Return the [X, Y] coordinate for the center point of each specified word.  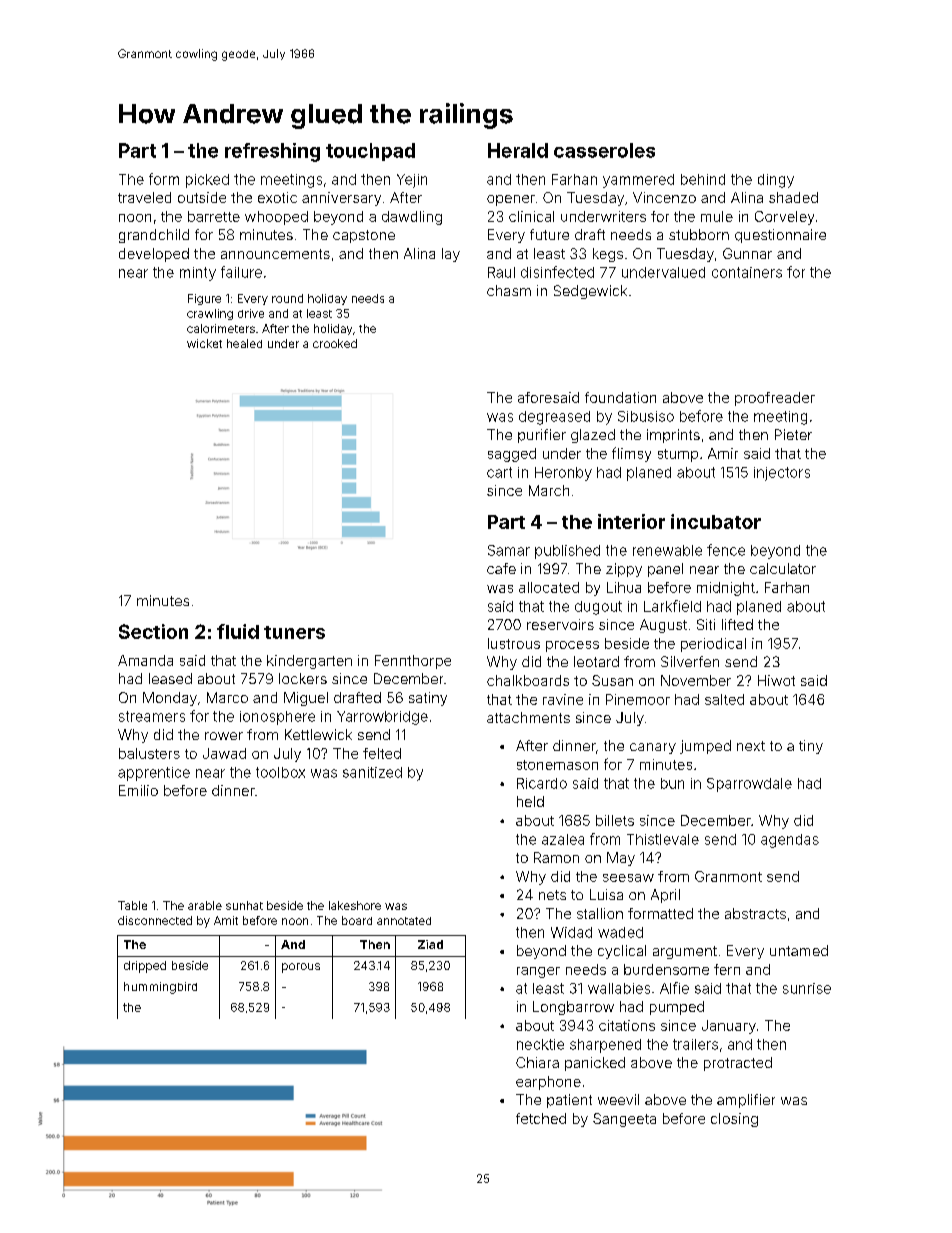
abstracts [755, 913]
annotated [404, 921]
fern [727, 969]
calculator [783, 568]
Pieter [793, 434]
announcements [275, 254]
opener [511, 200]
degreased [554, 418]
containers [747, 272]
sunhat [244, 905]
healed [244, 343]
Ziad [430, 944]
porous [301, 968]
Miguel [306, 699]
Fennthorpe [413, 662]
